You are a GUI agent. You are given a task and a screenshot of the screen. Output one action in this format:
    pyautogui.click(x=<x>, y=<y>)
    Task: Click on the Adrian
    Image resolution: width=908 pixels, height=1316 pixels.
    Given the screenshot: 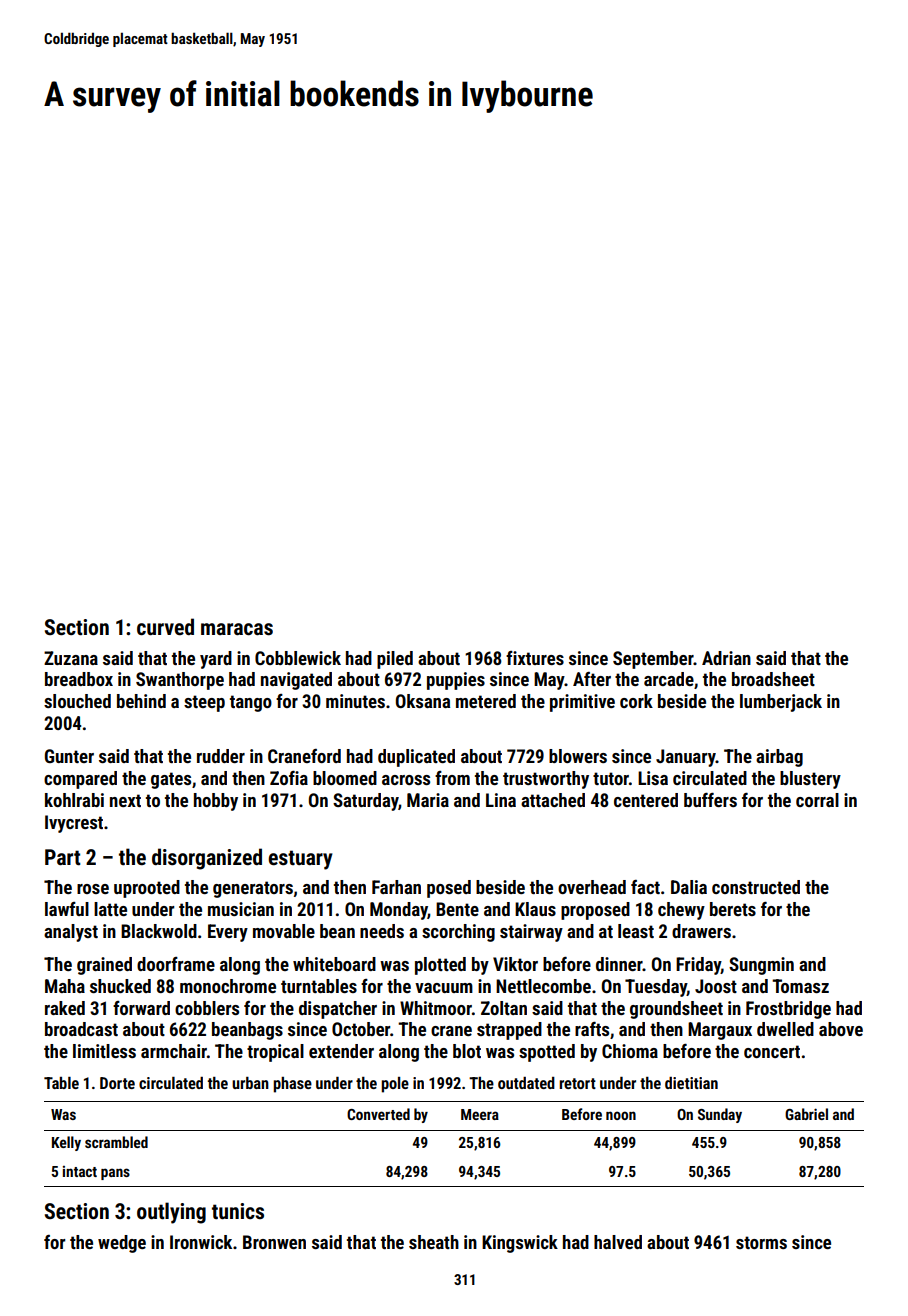 What is the action you would take?
    pyautogui.click(x=726, y=658)
